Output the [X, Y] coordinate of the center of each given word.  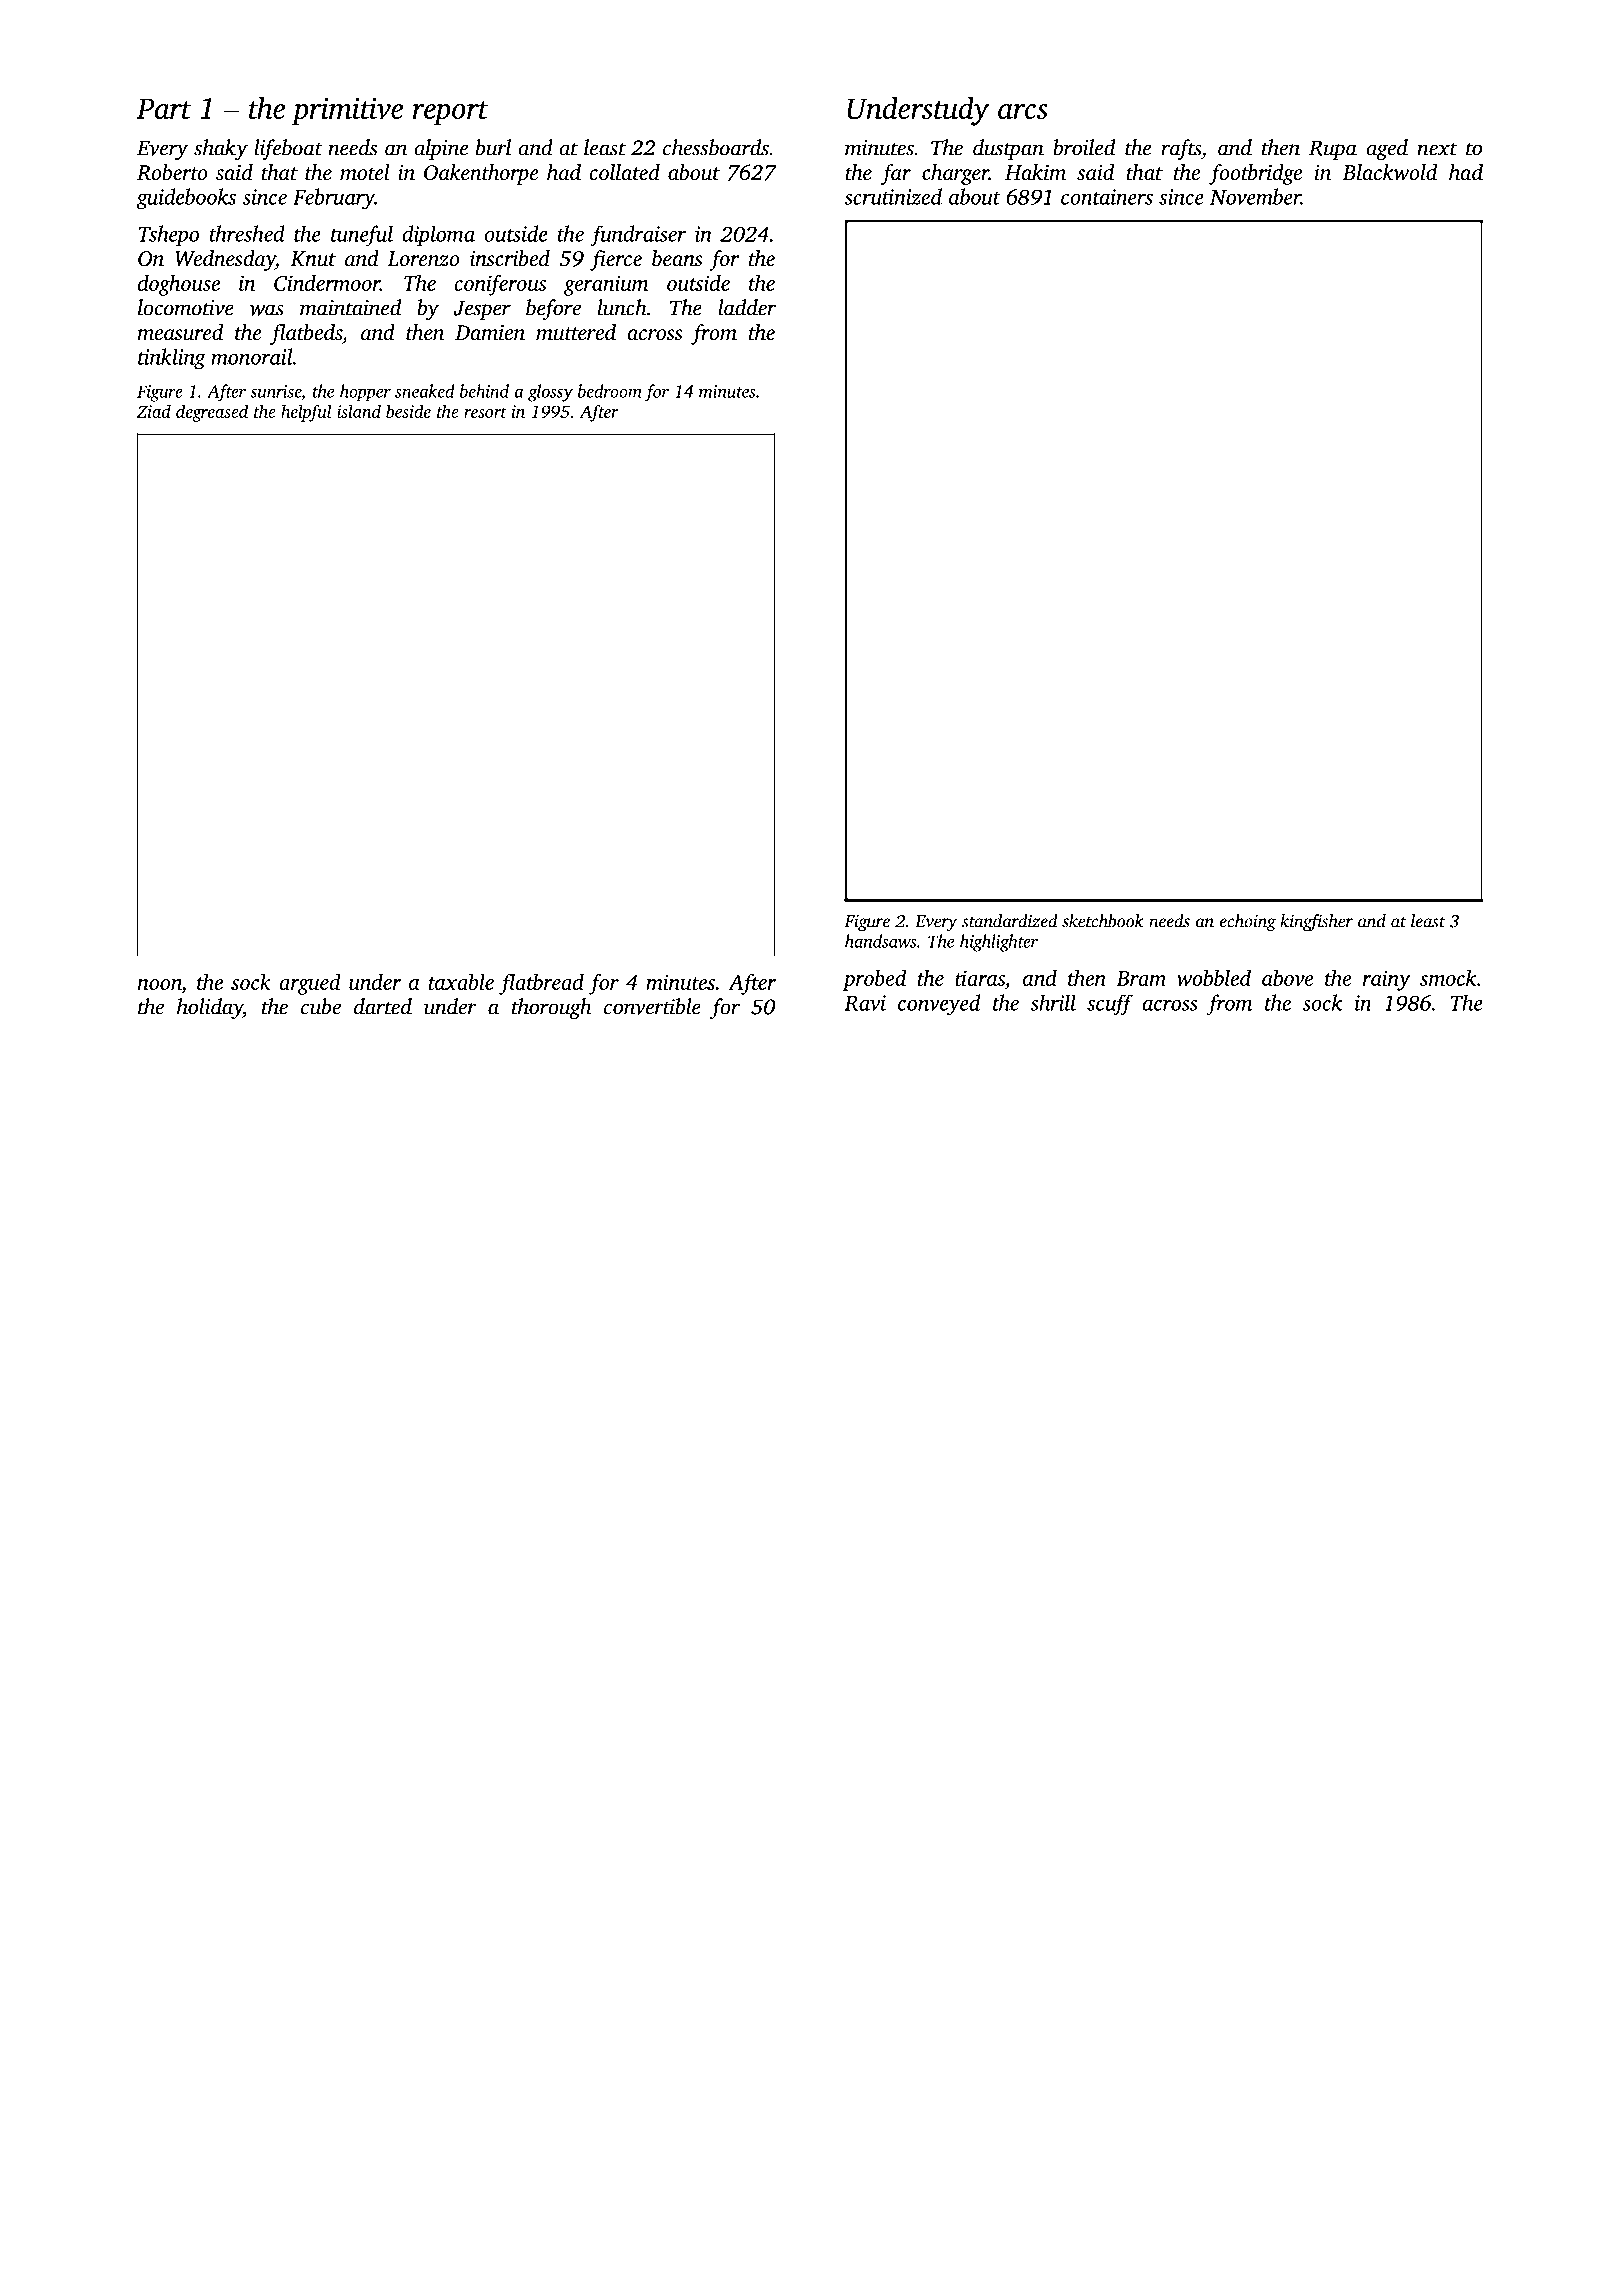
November [1255, 196]
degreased [212, 413]
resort [485, 412]
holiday [210, 1008]
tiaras [980, 978]
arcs [1023, 111]
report [450, 113]
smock [1448, 977]
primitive [347, 112]
